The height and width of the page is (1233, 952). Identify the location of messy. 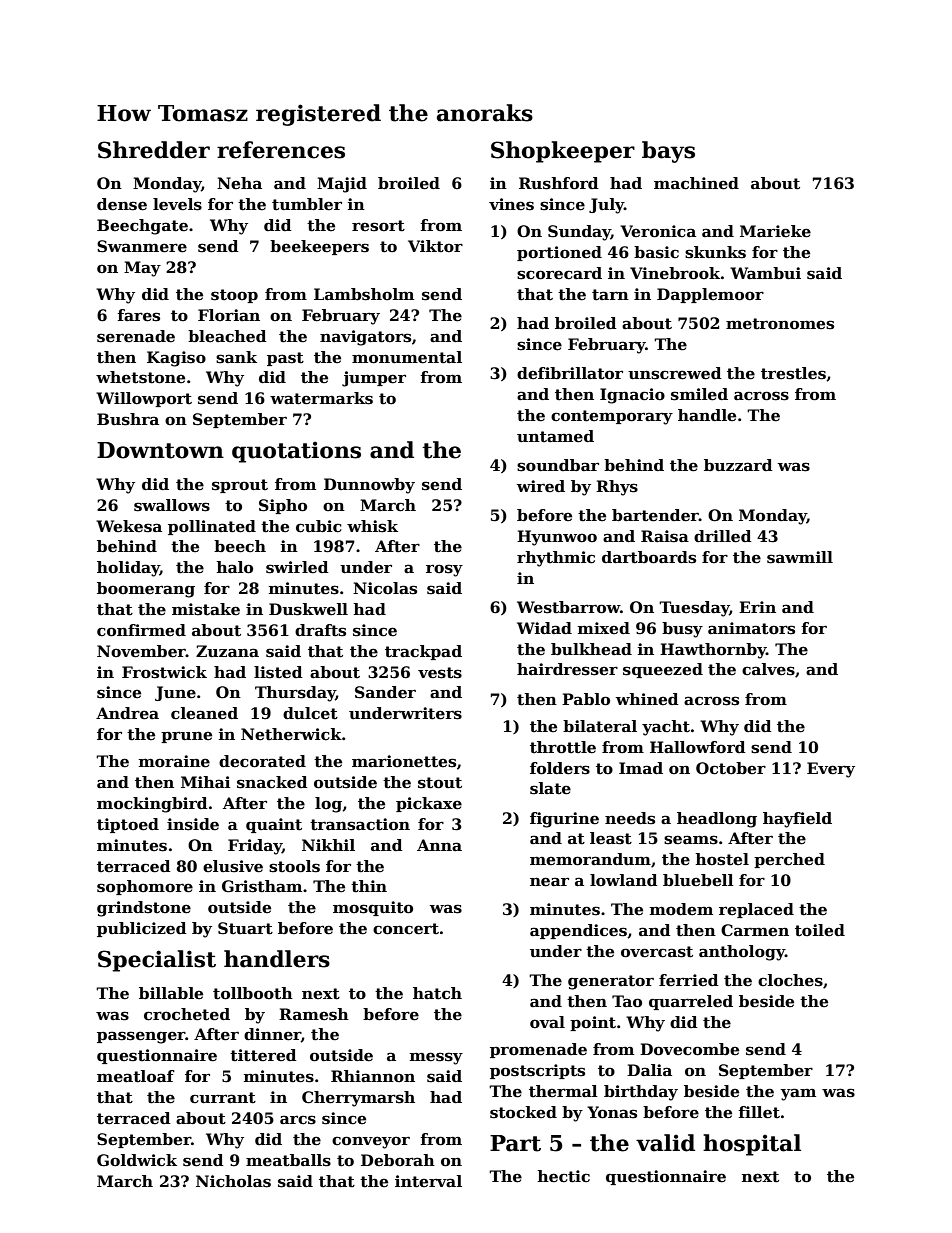
(436, 1058).
